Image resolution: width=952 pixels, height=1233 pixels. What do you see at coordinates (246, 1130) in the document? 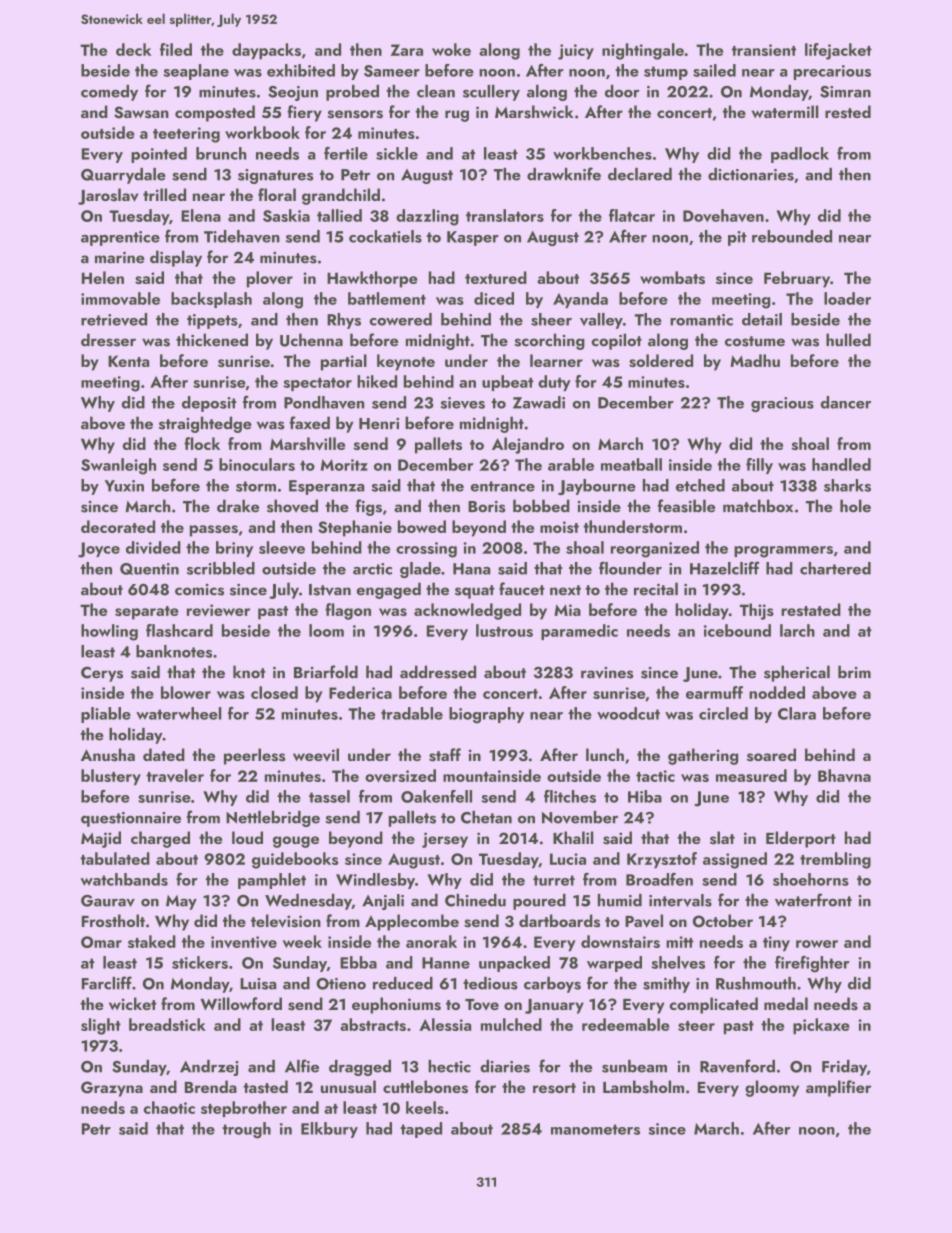
I see `trough` at bounding box center [246, 1130].
